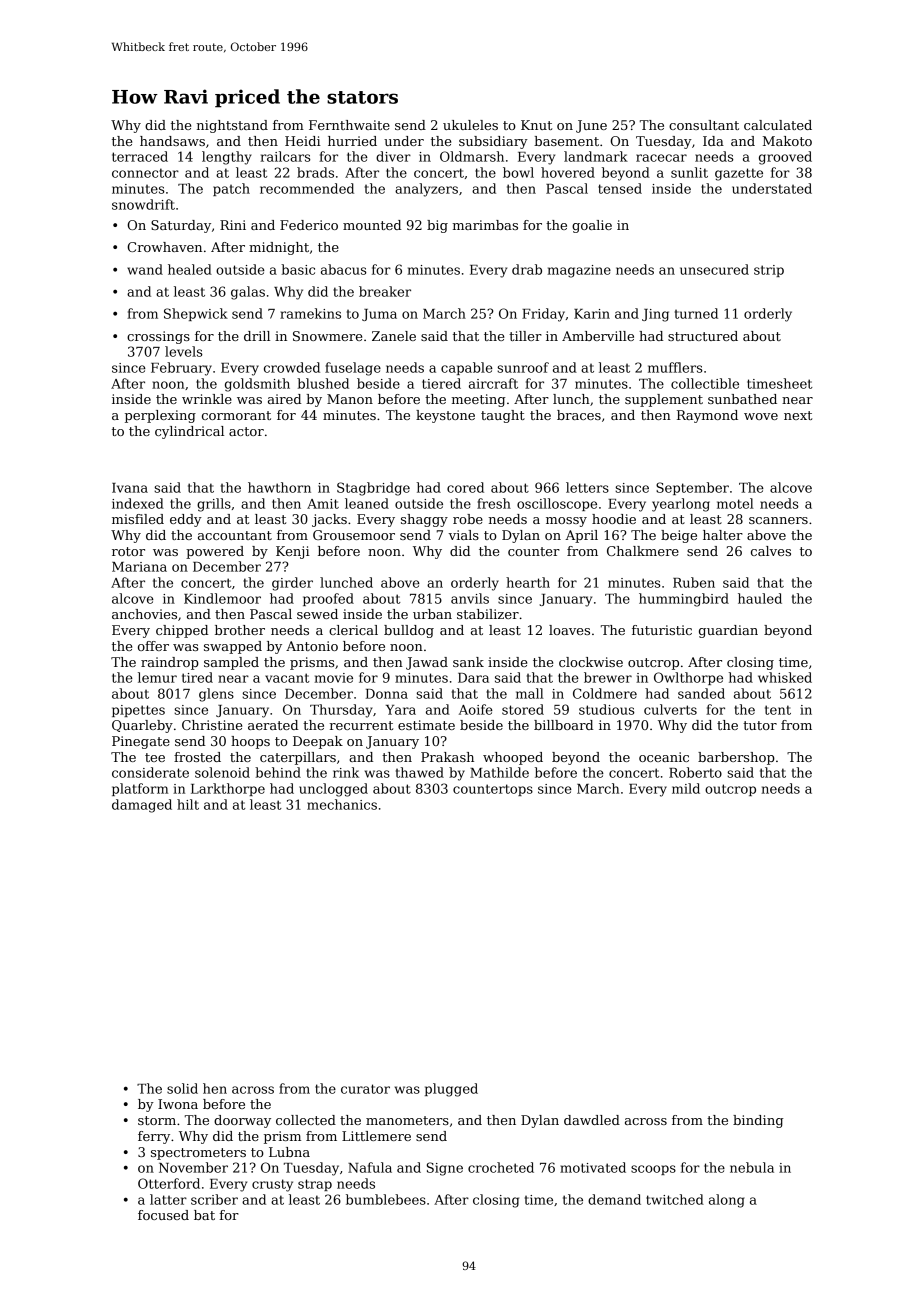 Image resolution: width=924 pixels, height=1308 pixels. Describe the element at coordinates (726, 1201) in the page. I see `along` at that location.
